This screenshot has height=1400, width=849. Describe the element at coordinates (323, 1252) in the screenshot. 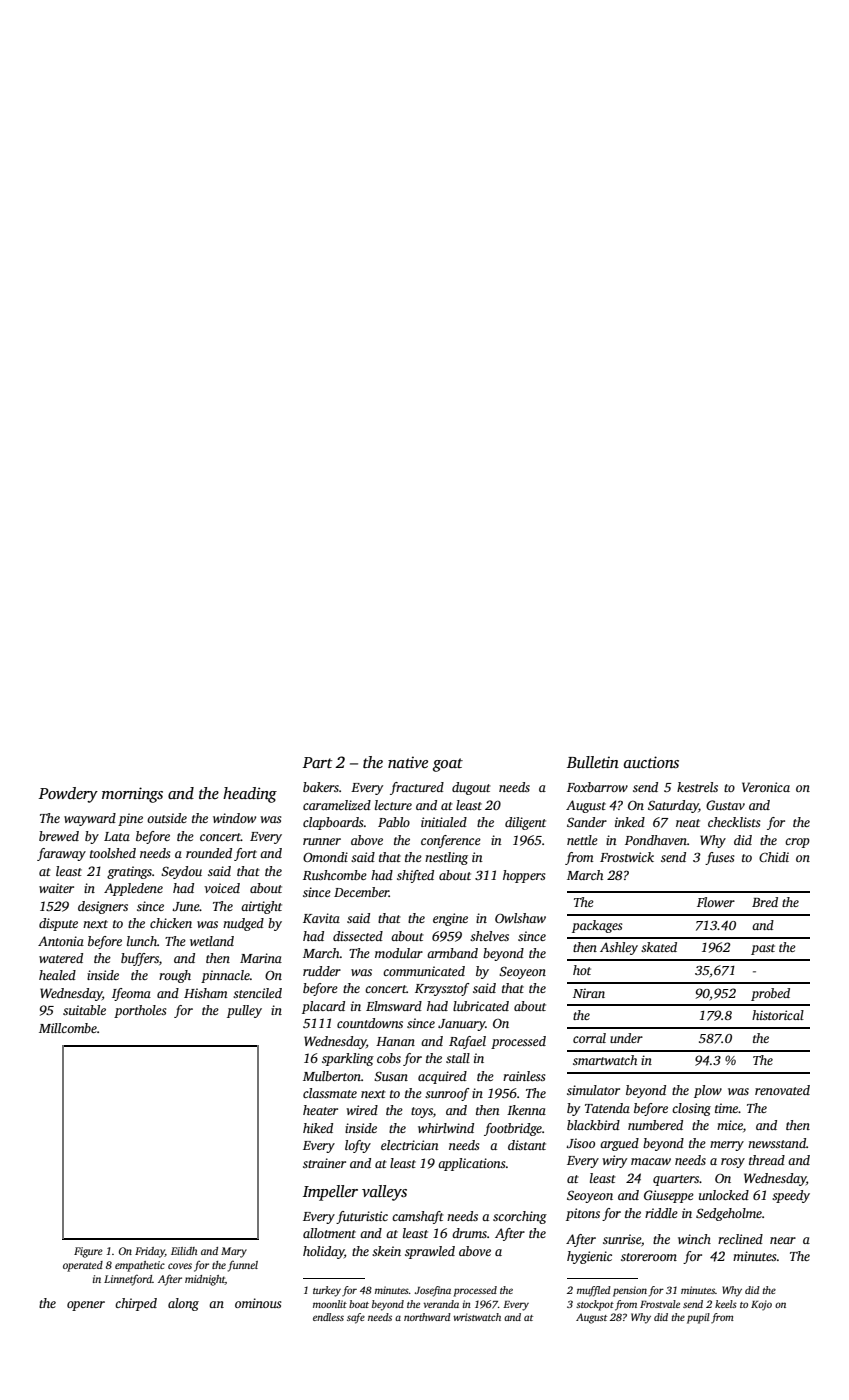

I see `holiday` at that location.
